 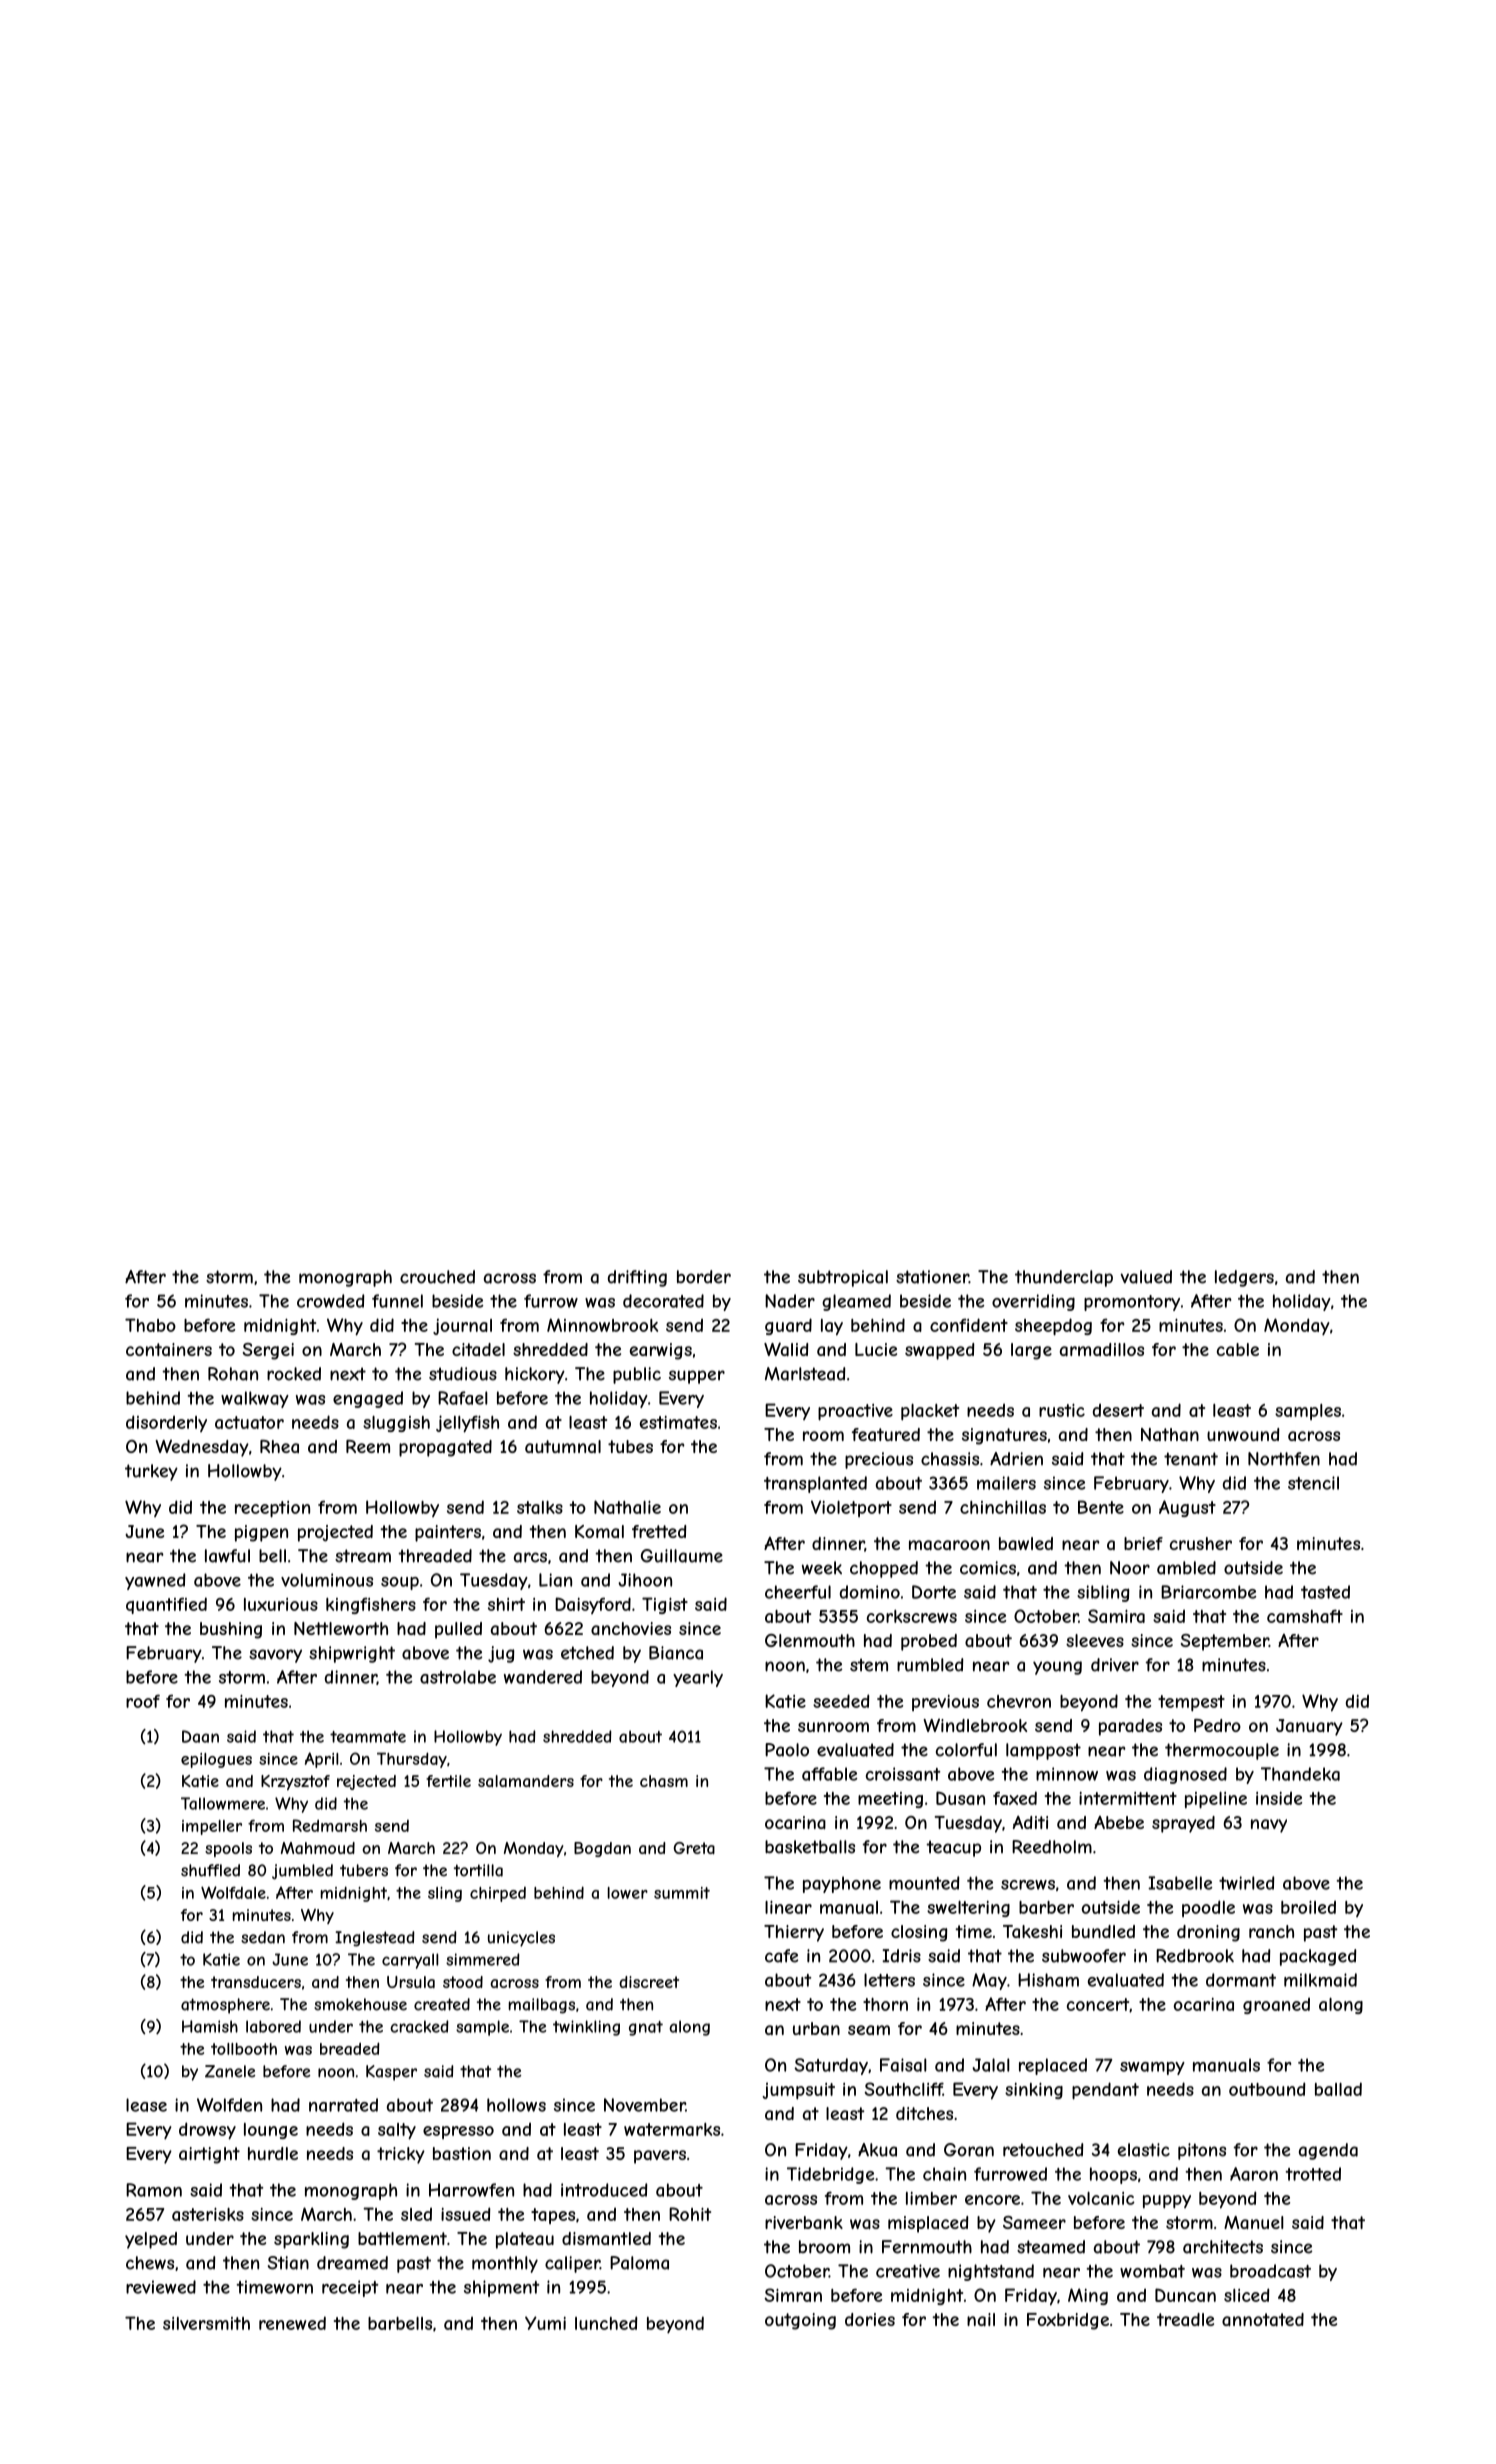 What do you see at coordinates (1270, 2271) in the document?
I see `broadcast` at bounding box center [1270, 2271].
